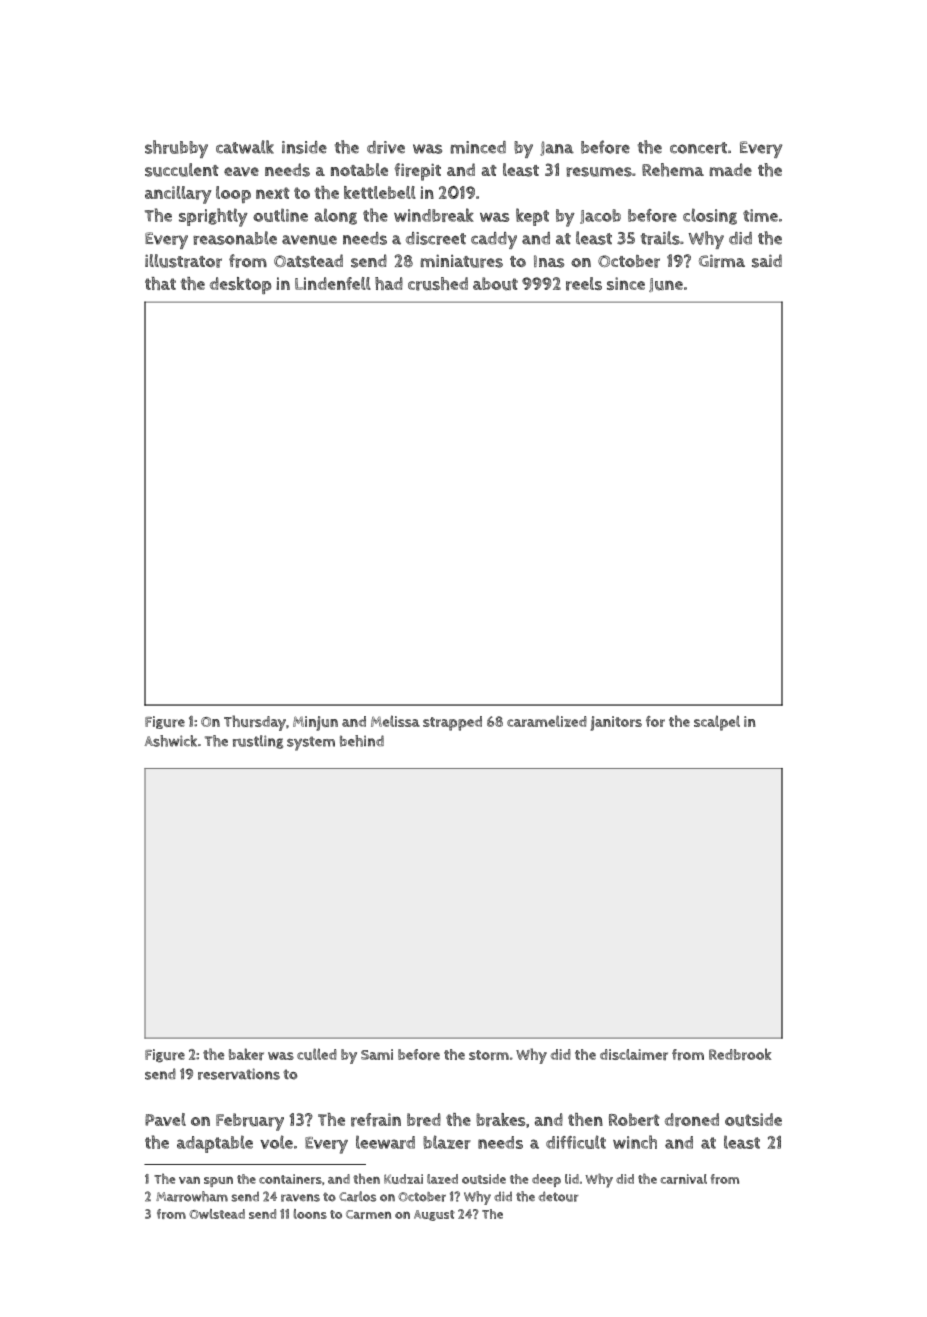  What do you see at coordinates (386, 147) in the screenshot?
I see `drive` at bounding box center [386, 147].
